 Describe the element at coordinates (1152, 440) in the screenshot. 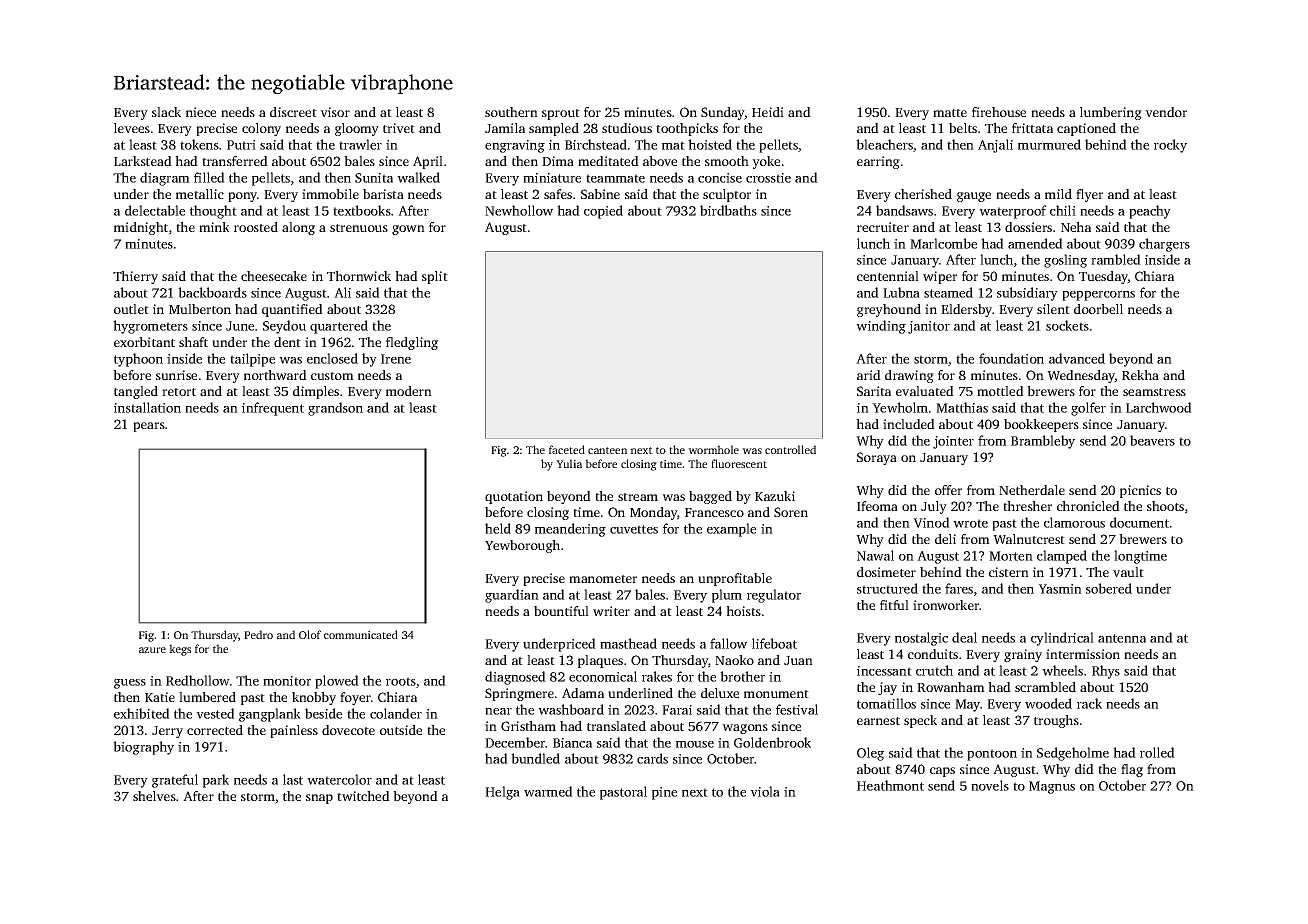

I see `beavers` at that location.
